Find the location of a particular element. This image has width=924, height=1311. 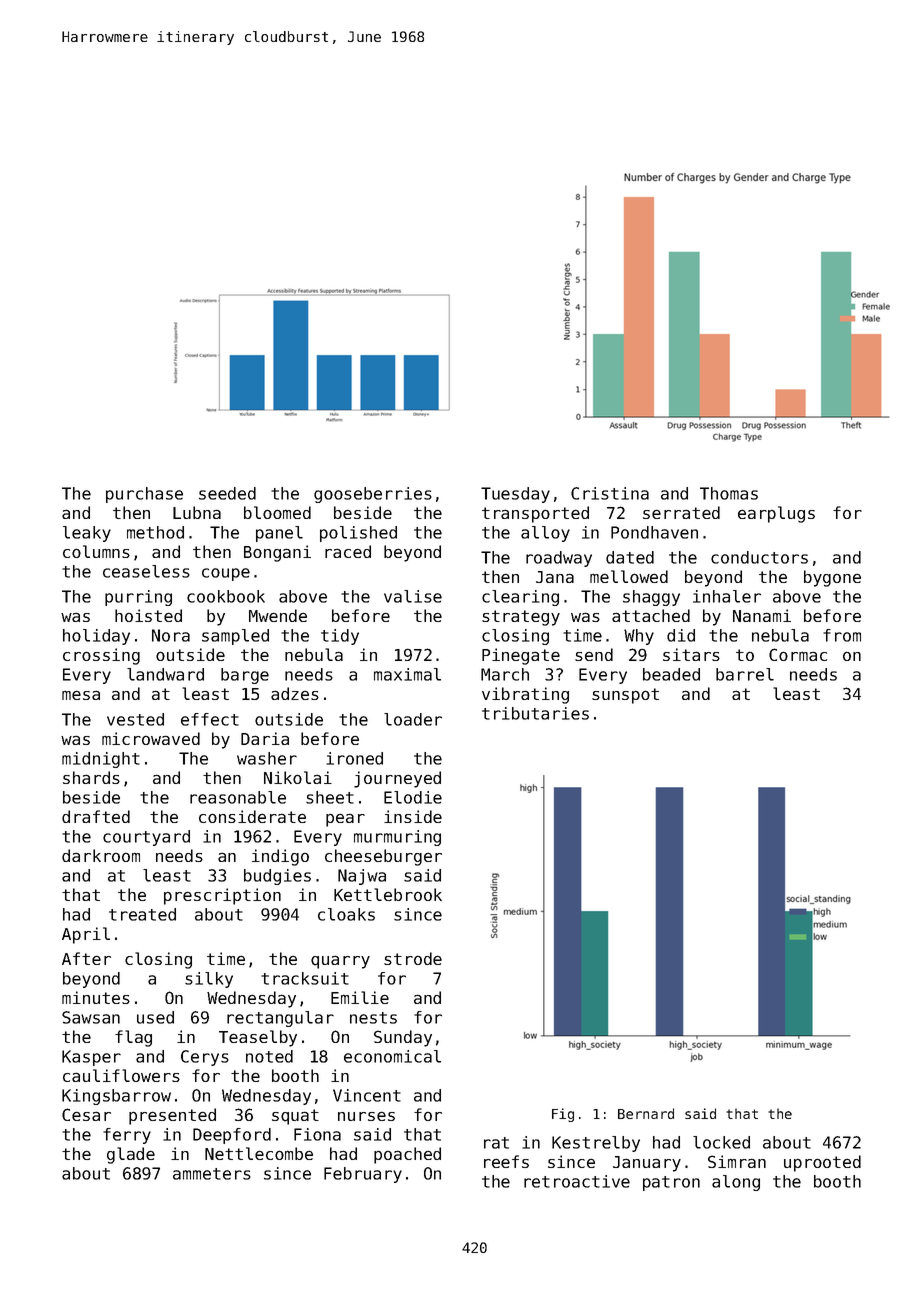

ammeters is located at coordinates (212, 1174).
